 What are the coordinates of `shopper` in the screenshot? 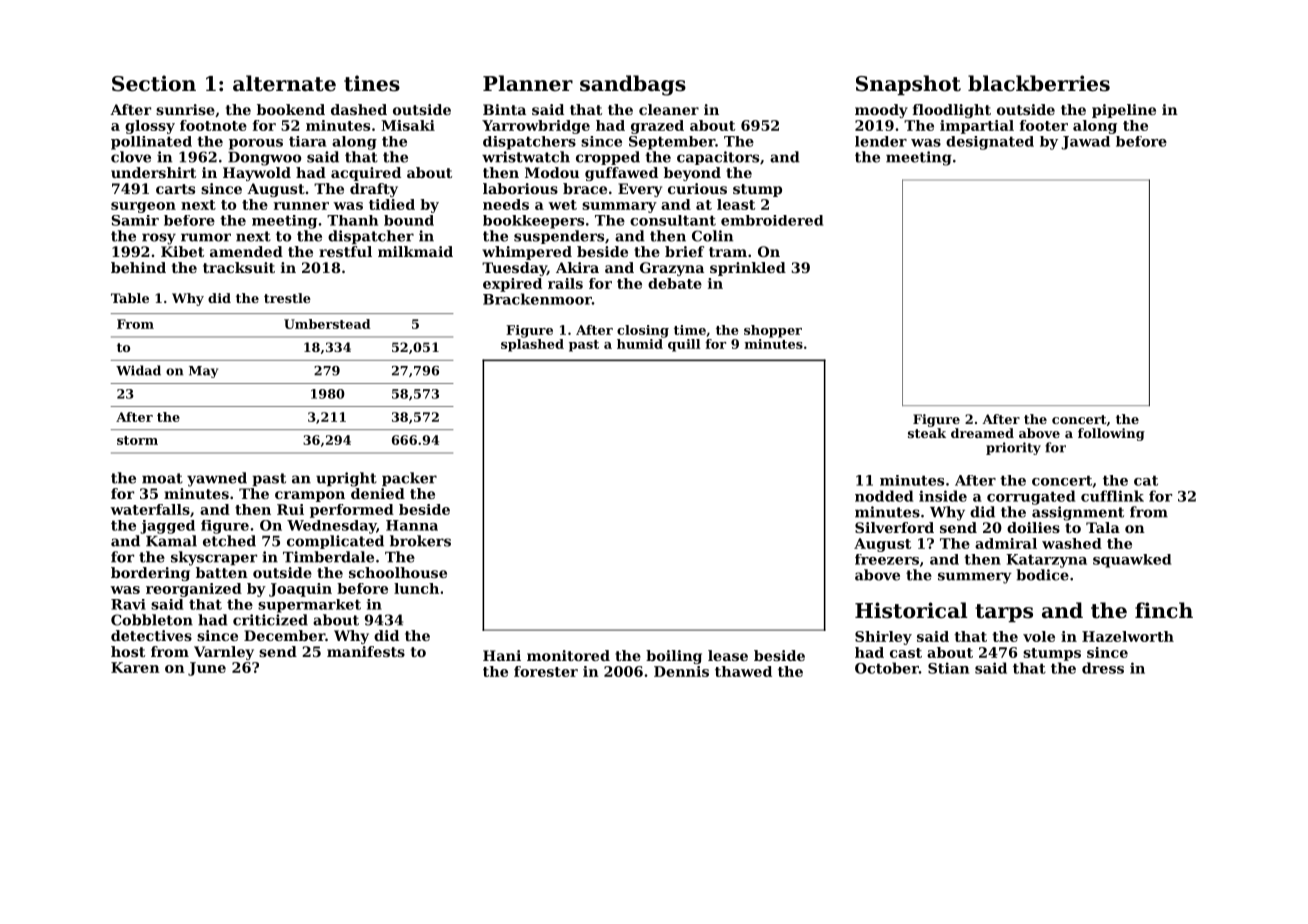 It's located at (773, 331).
